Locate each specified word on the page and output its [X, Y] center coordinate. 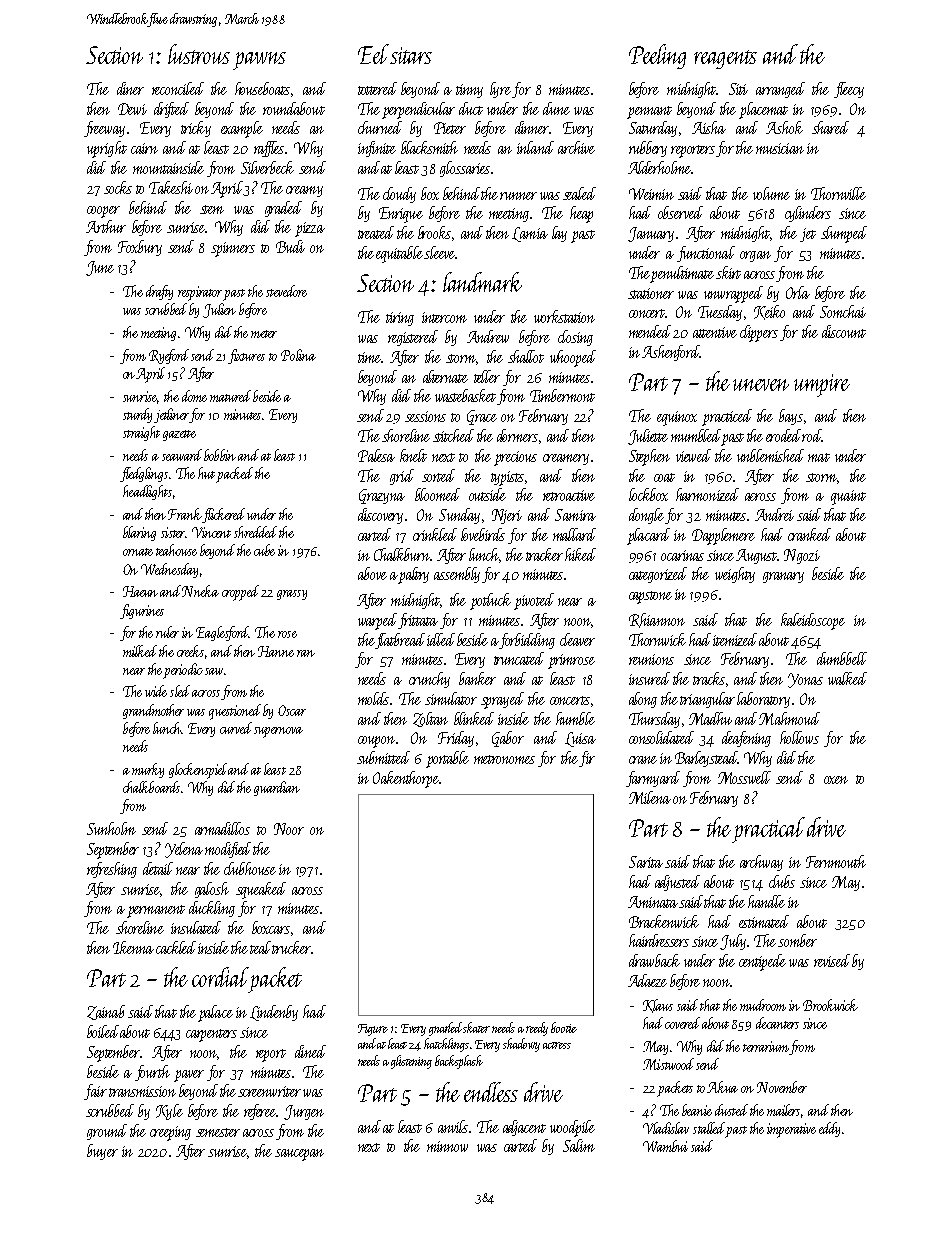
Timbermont [562, 395]
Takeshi [171, 187]
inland [535, 147]
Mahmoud [789, 718]
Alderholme [659, 167]
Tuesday [720, 313]
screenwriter [269, 1091]
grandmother [153, 711]
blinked [474, 718]
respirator [201, 293]
